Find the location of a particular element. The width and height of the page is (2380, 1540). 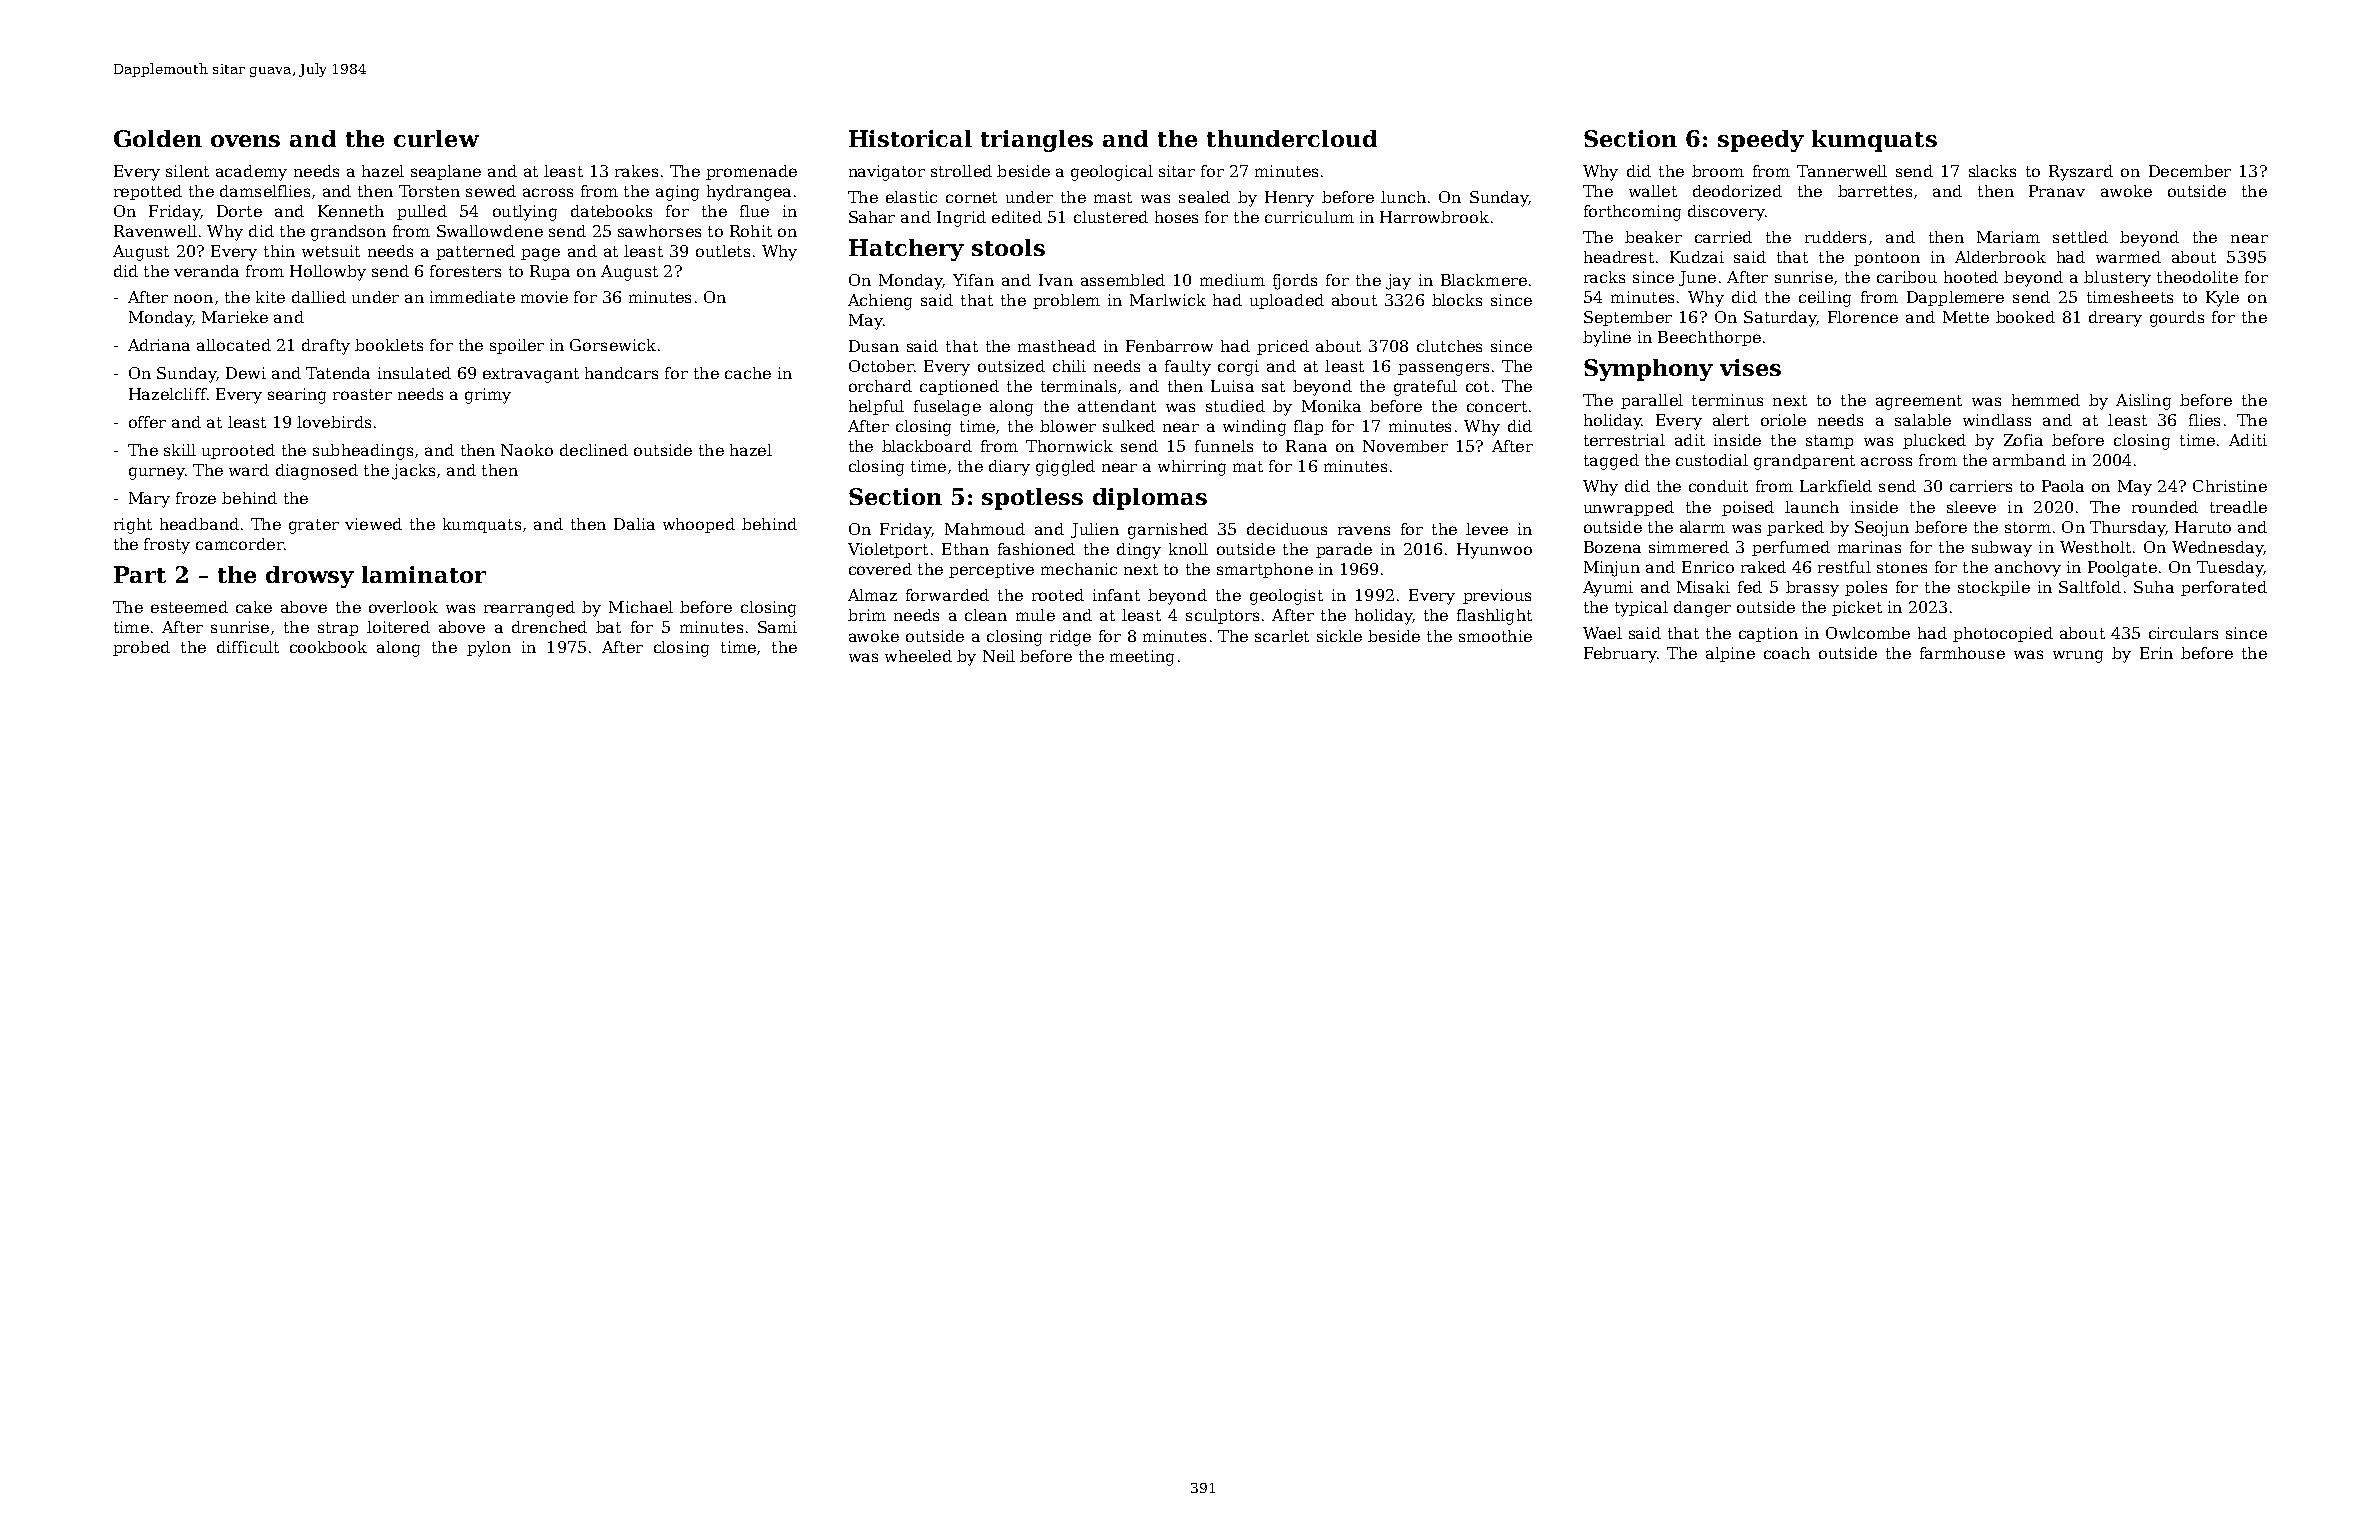

Mahmoud is located at coordinates (985, 529).
